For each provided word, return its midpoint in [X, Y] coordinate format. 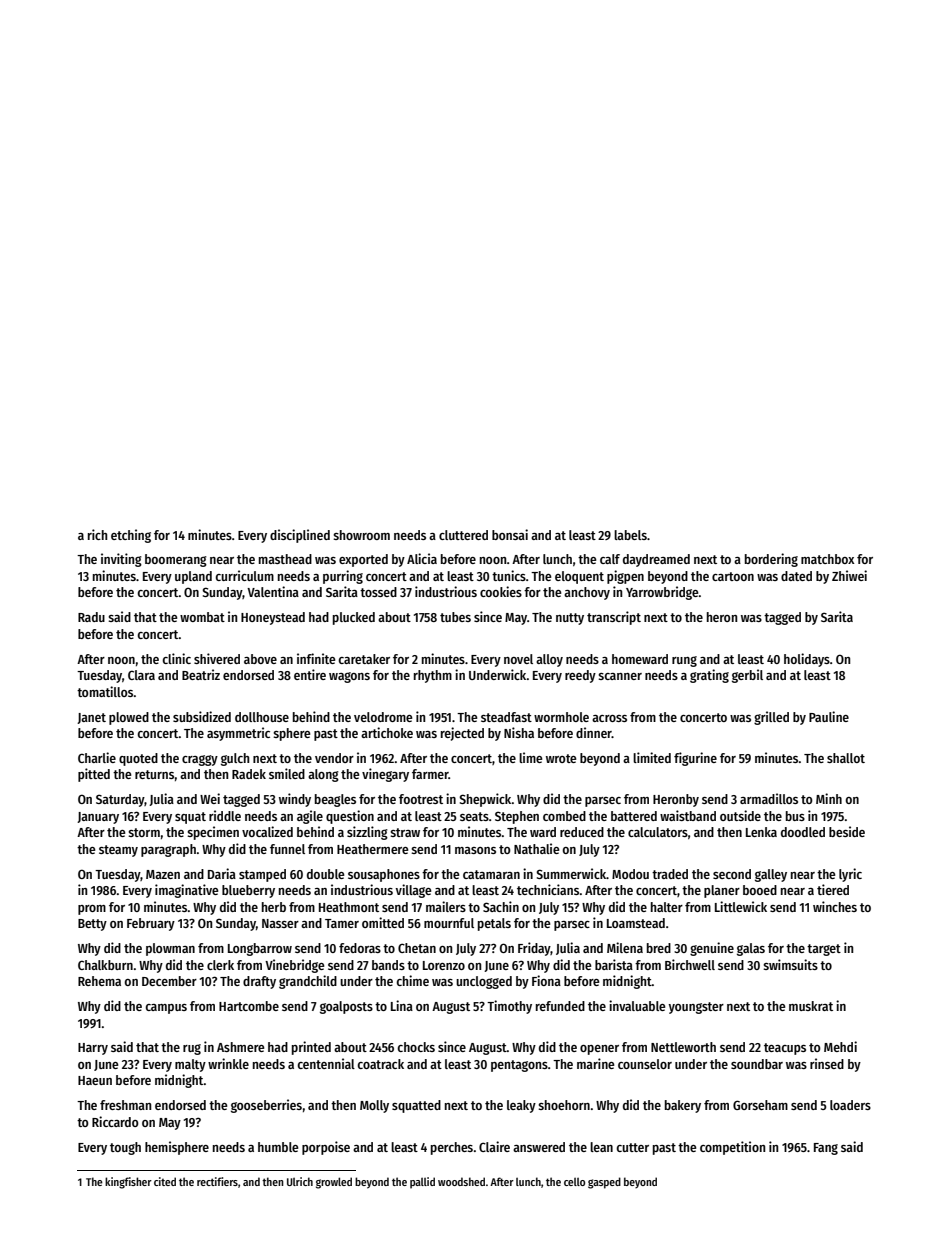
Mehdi [840, 1046]
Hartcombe [249, 1006]
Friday [534, 949]
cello [574, 1182]
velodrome [383, 717]
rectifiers [217, 1181]
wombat [202, 617]
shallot [846, 758]
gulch [235, 759]
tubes [455, 617]
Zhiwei [849, 575]
